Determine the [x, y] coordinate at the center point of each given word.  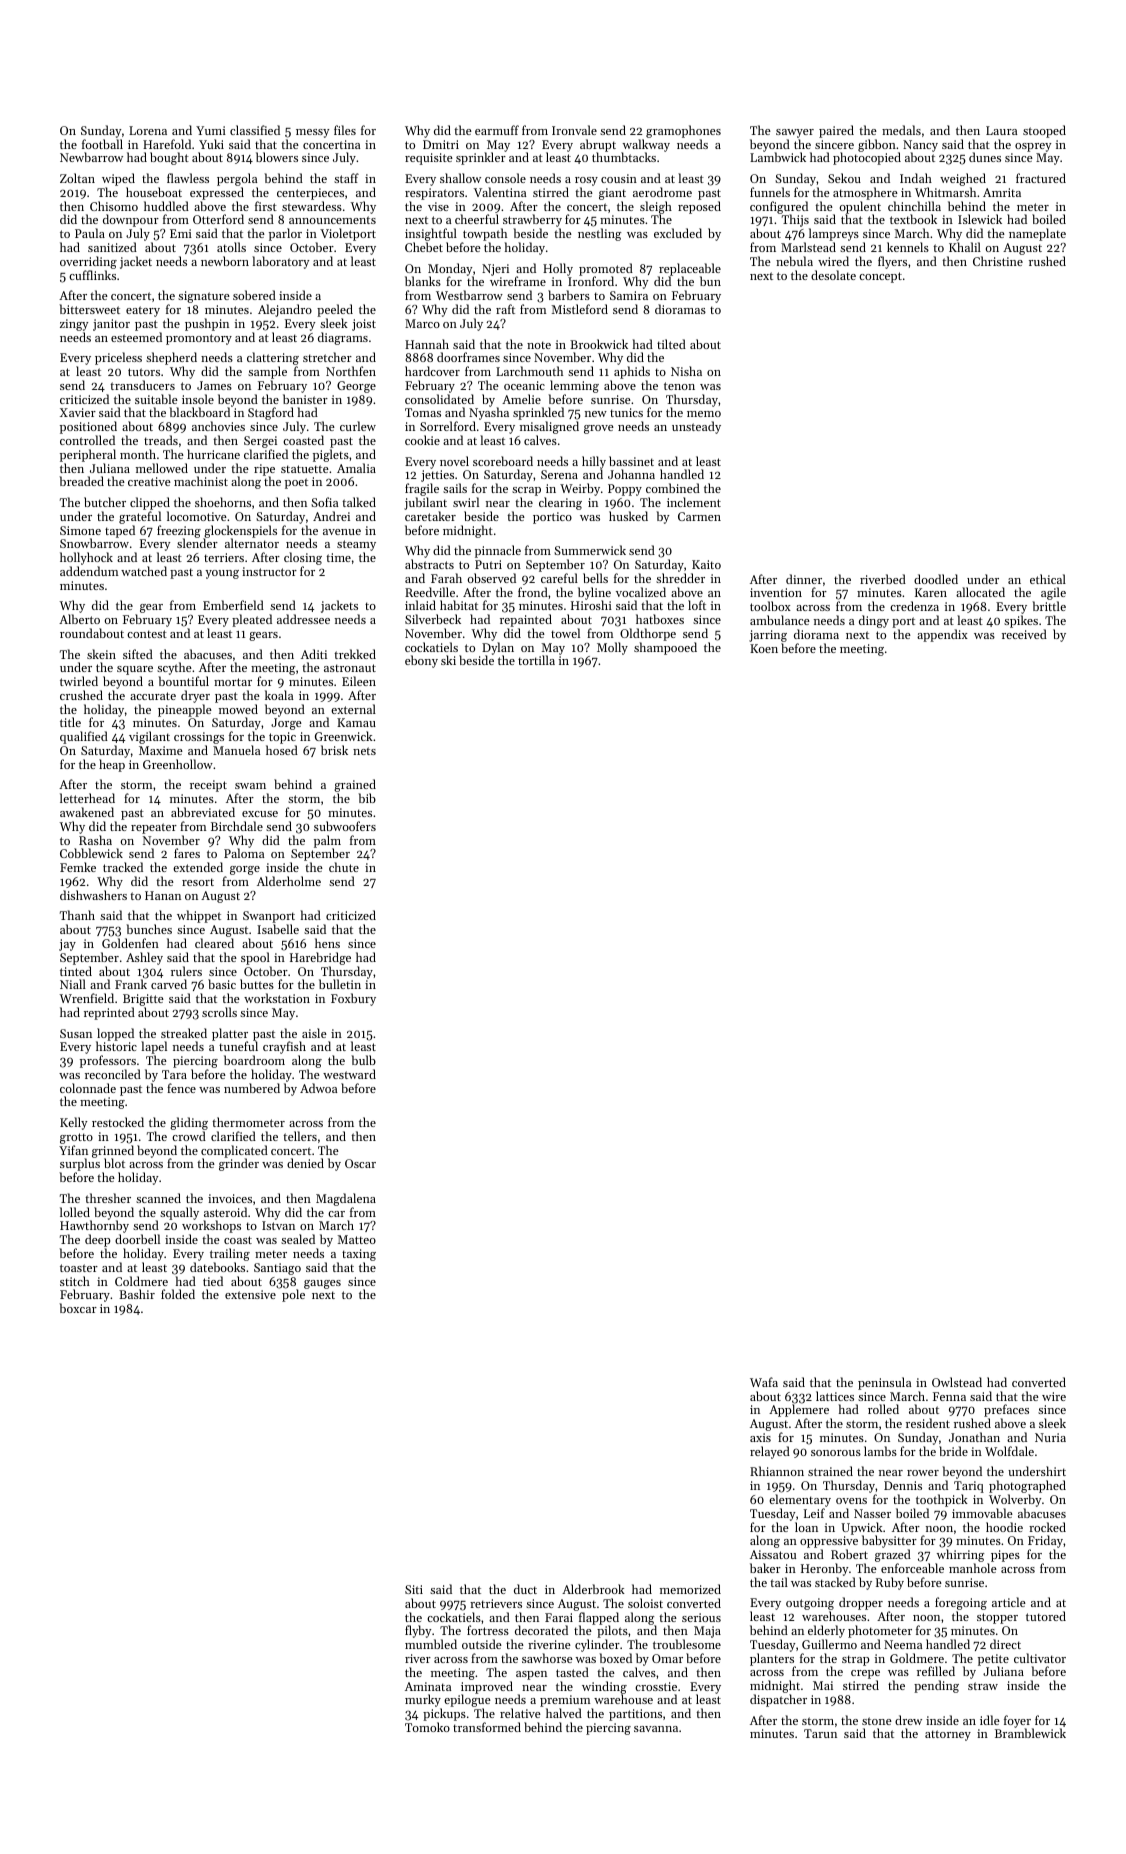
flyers [892, 262]
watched [144, 571]
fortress [488, 1630]
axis [760, 1437]
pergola [237, 179]
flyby [418, 1631]
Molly [612, 648]
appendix [942, 635]
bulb [363, 1060]
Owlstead [957, 1382]
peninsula [884, 1383]
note [539, 345]
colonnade [88, 1088]
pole [293, 1296]
